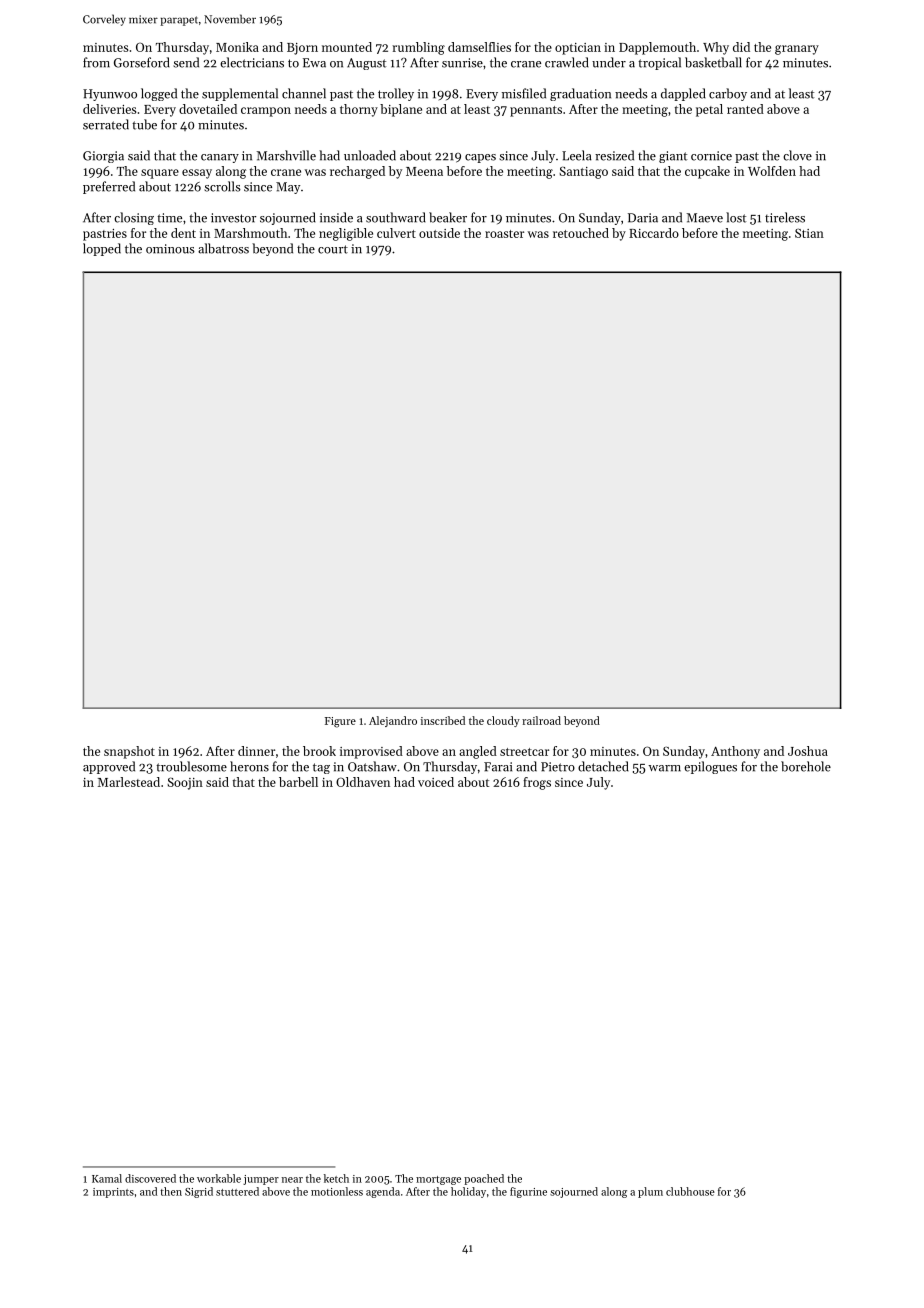 The image size is (924, 1308). What do you see at coordinates (657, 48) in the screenshot?
I see `Dapplemouth` at bounding box center [657, 48].
